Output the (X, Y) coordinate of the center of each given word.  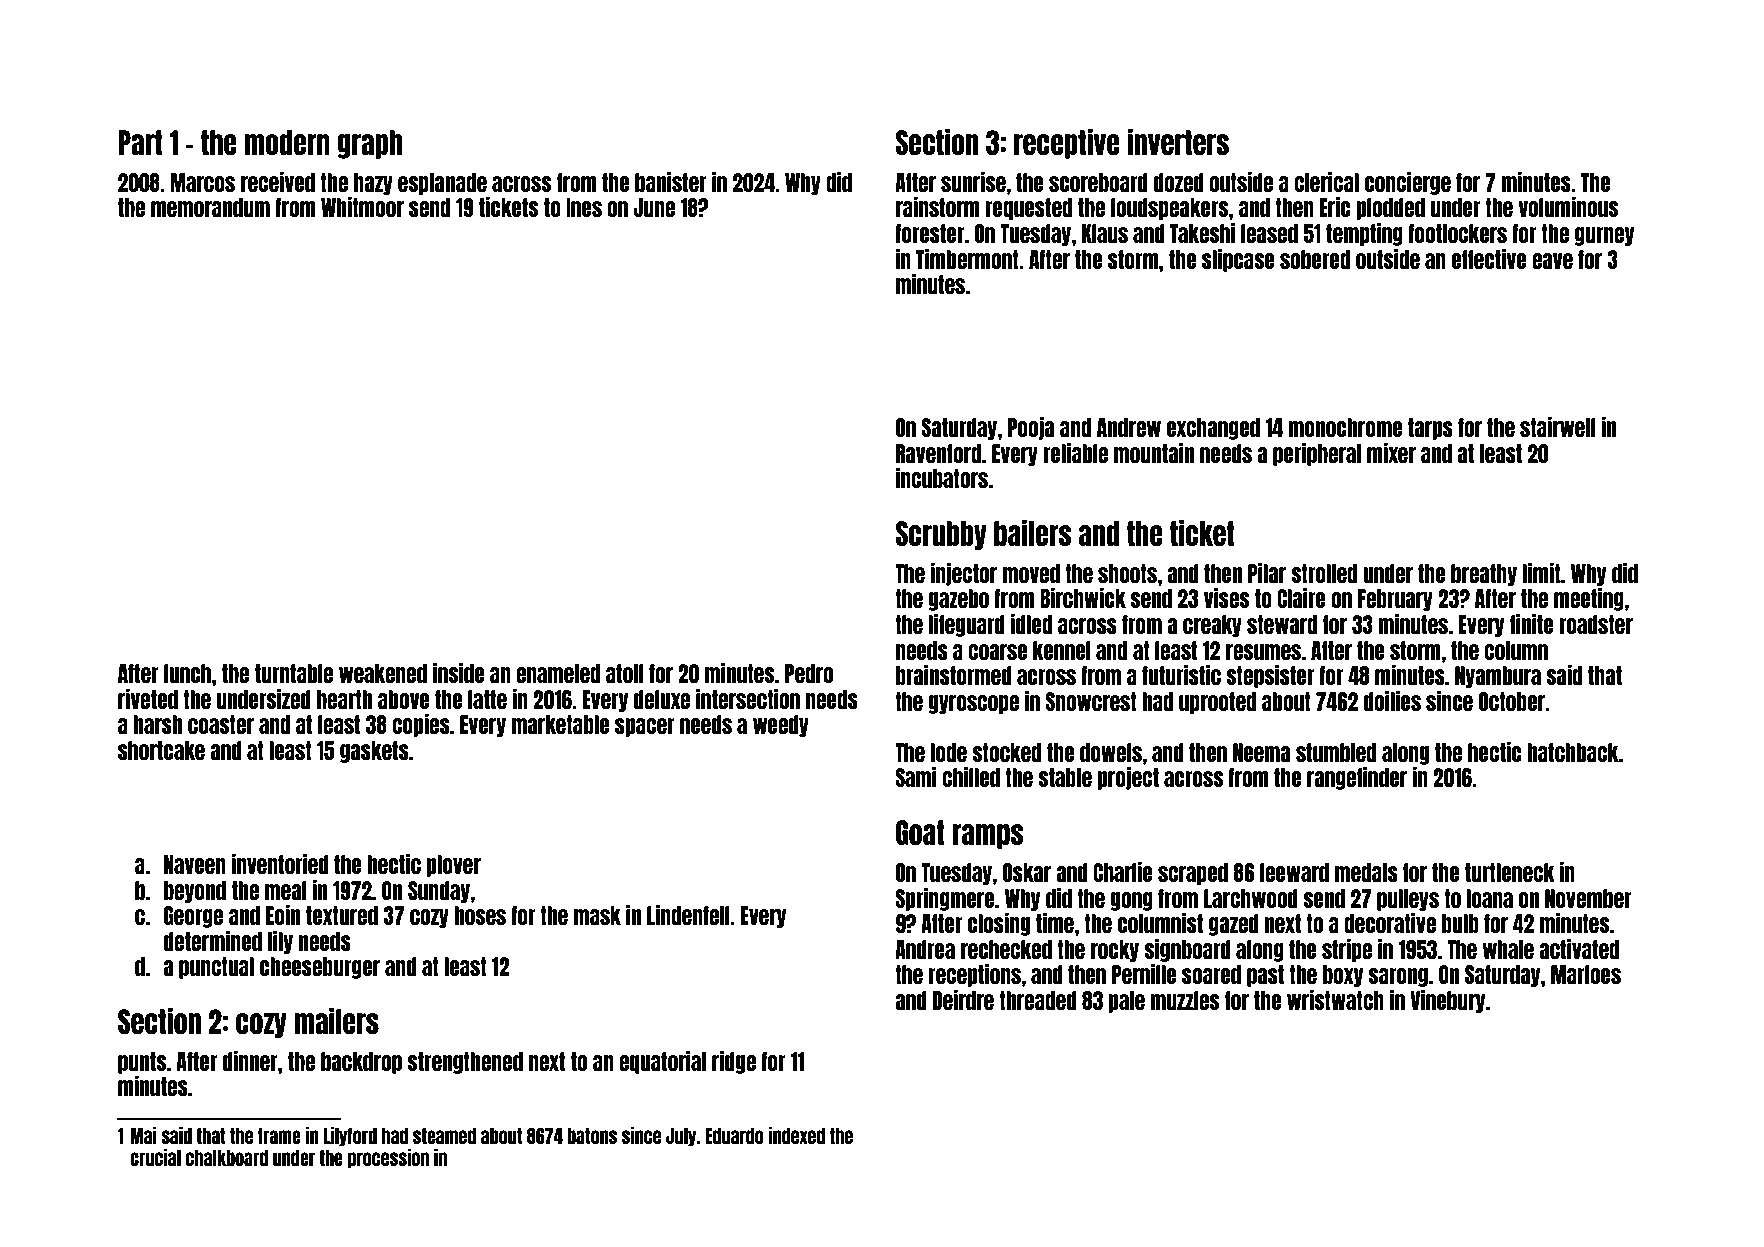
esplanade (442, 184)
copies (421, 725)
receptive (1067, 143)
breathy (1484, 575)
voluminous (1568, 207)
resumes (1263, 652)
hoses (480, 915)
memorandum (210, 207)
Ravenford (938, 453)
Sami (915, 777)
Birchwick (1083, 598)
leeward (1294, 872)
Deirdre (963, 1000)
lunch (187, 673)
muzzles (1184, 1000)
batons (592, 1136)
